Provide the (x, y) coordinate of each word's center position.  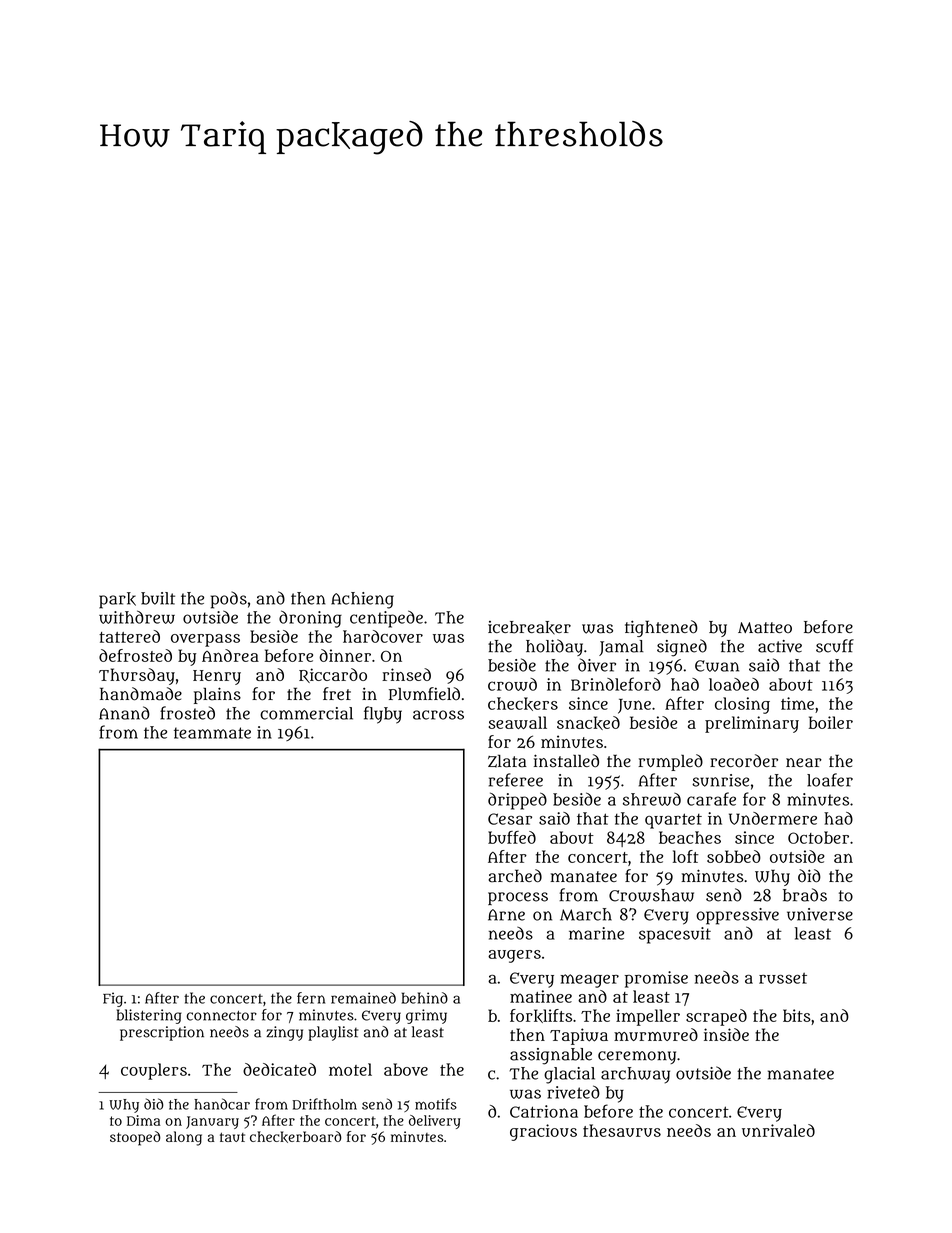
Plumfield (424, 693)
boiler (831, 722)
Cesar (510, 819)
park (117, 600)
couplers (154, 1071)
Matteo (765, 628)
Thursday (137, 676)
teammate (212, 733)
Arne (506, 915)
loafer (830, 780)
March (586, 914)
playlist (333, 1033)
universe (820, 914)
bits (797, 1015)
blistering (149, 1016)
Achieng (362, 600)
